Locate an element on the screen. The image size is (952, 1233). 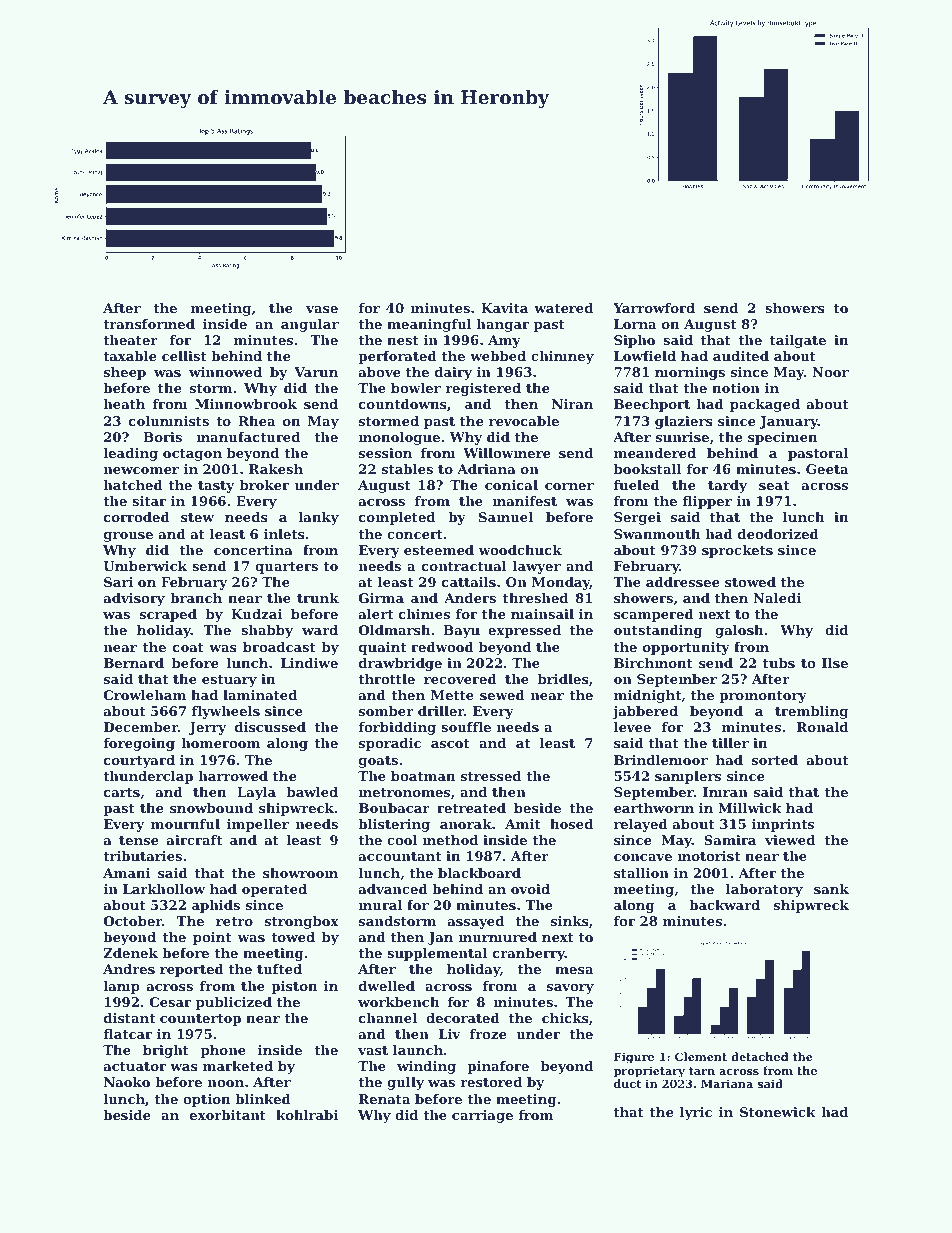
tailgate is located at coordinates (798, 341).
